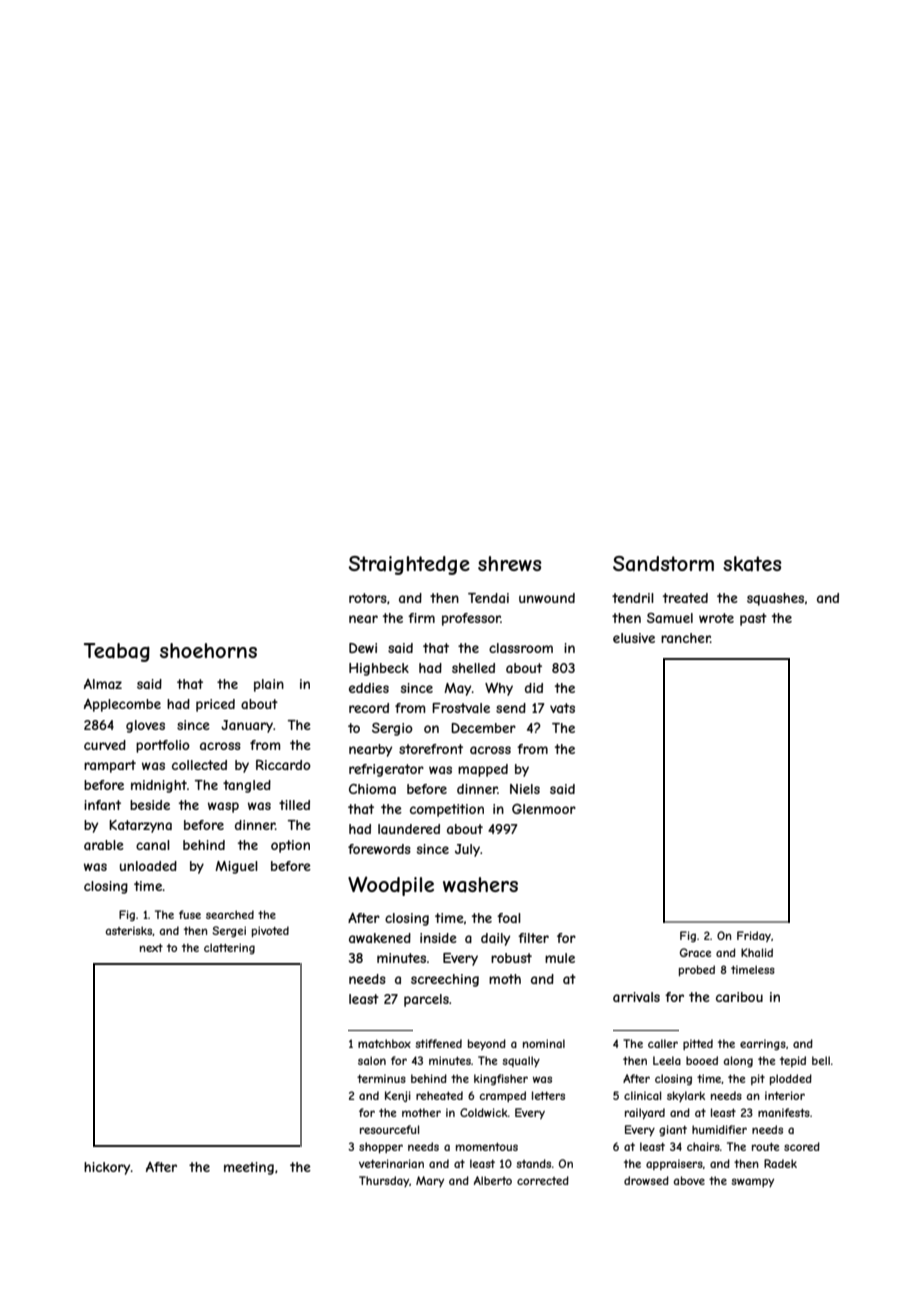  What do you see at coordinates (509, 563) in the image?
I see `shrews` at bounding box center [509, 563].
